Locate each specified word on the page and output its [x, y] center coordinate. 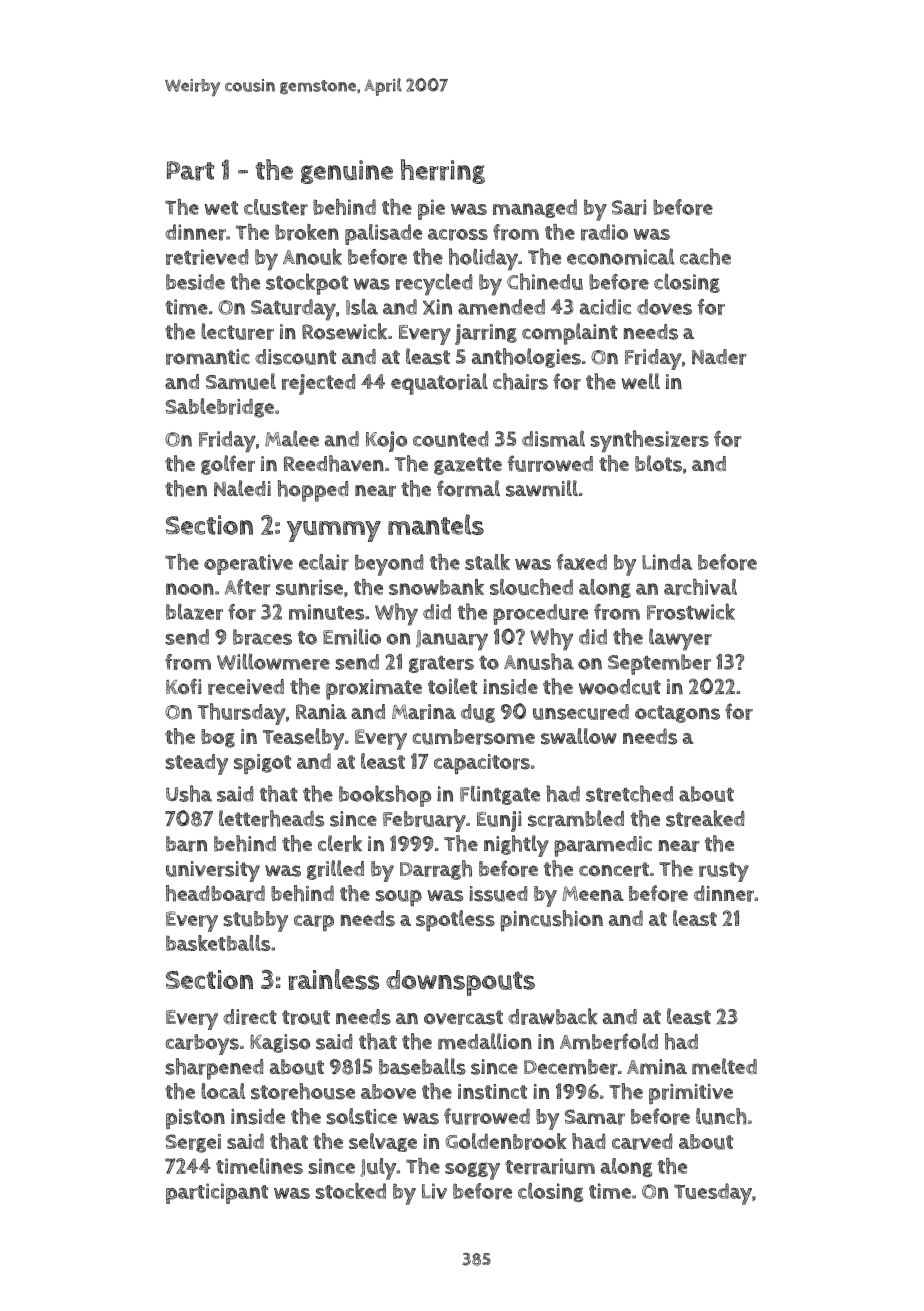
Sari [629, 207]
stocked [350, 1191]
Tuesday [713, 1194]
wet [221, 208]
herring [443, 171]
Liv [434, 1191]
